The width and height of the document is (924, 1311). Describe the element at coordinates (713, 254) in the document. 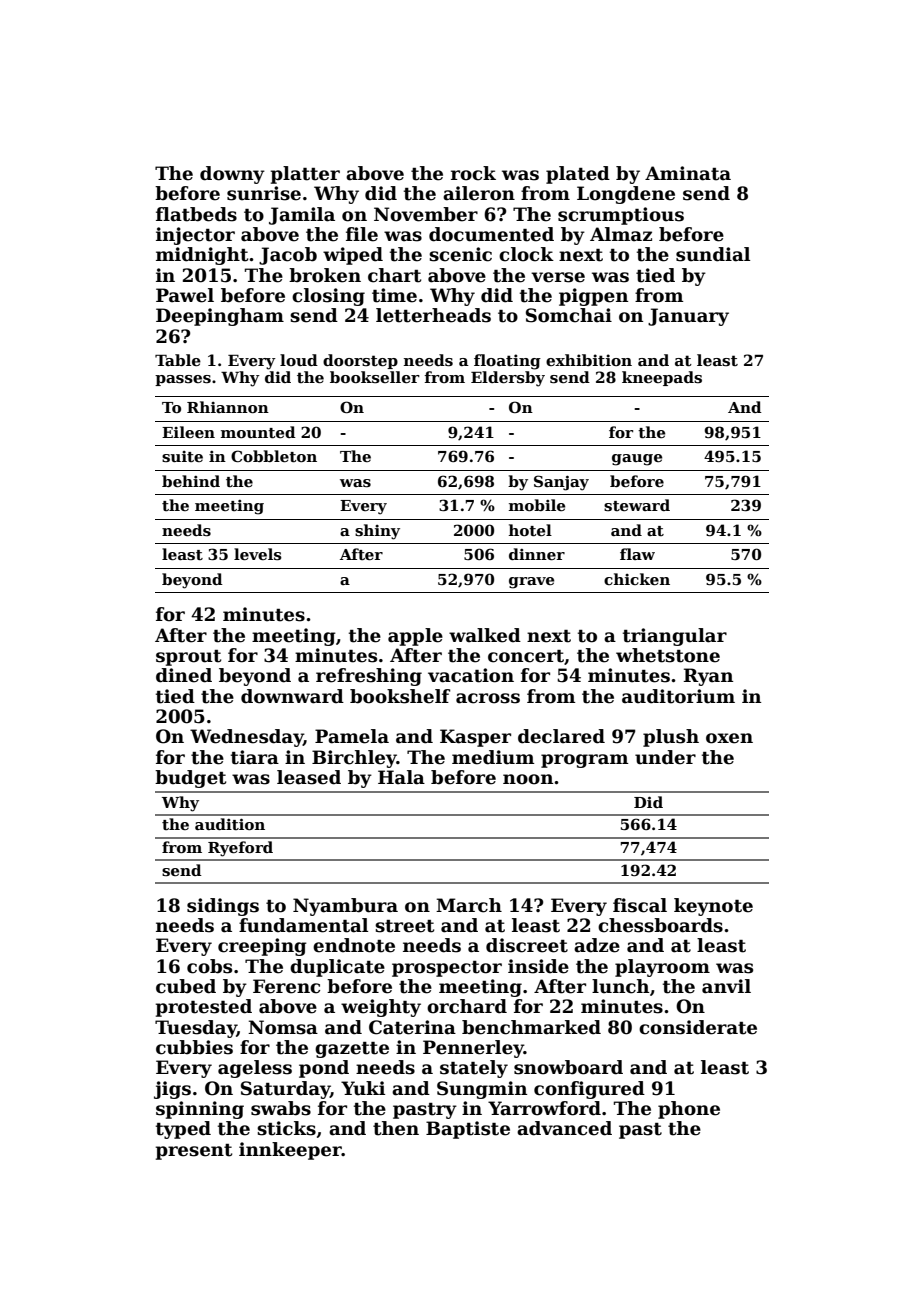

I see `sundial` at that location.
